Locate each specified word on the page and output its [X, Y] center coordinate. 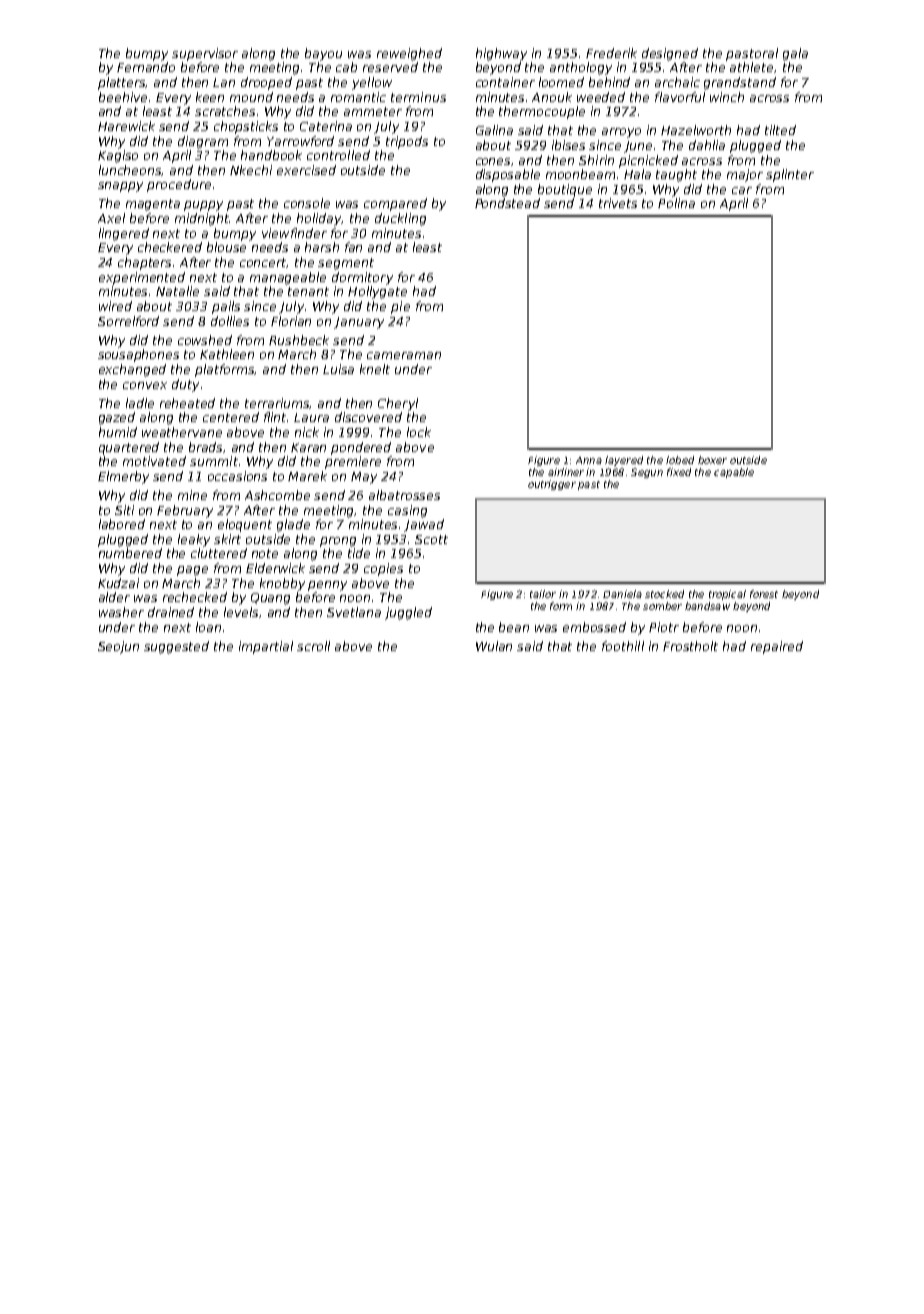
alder [114, 597]
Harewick [126, 126]
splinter [790, 175]
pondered [361, 448]
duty [185, 385]
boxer [712, 460]
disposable [508, 175]
